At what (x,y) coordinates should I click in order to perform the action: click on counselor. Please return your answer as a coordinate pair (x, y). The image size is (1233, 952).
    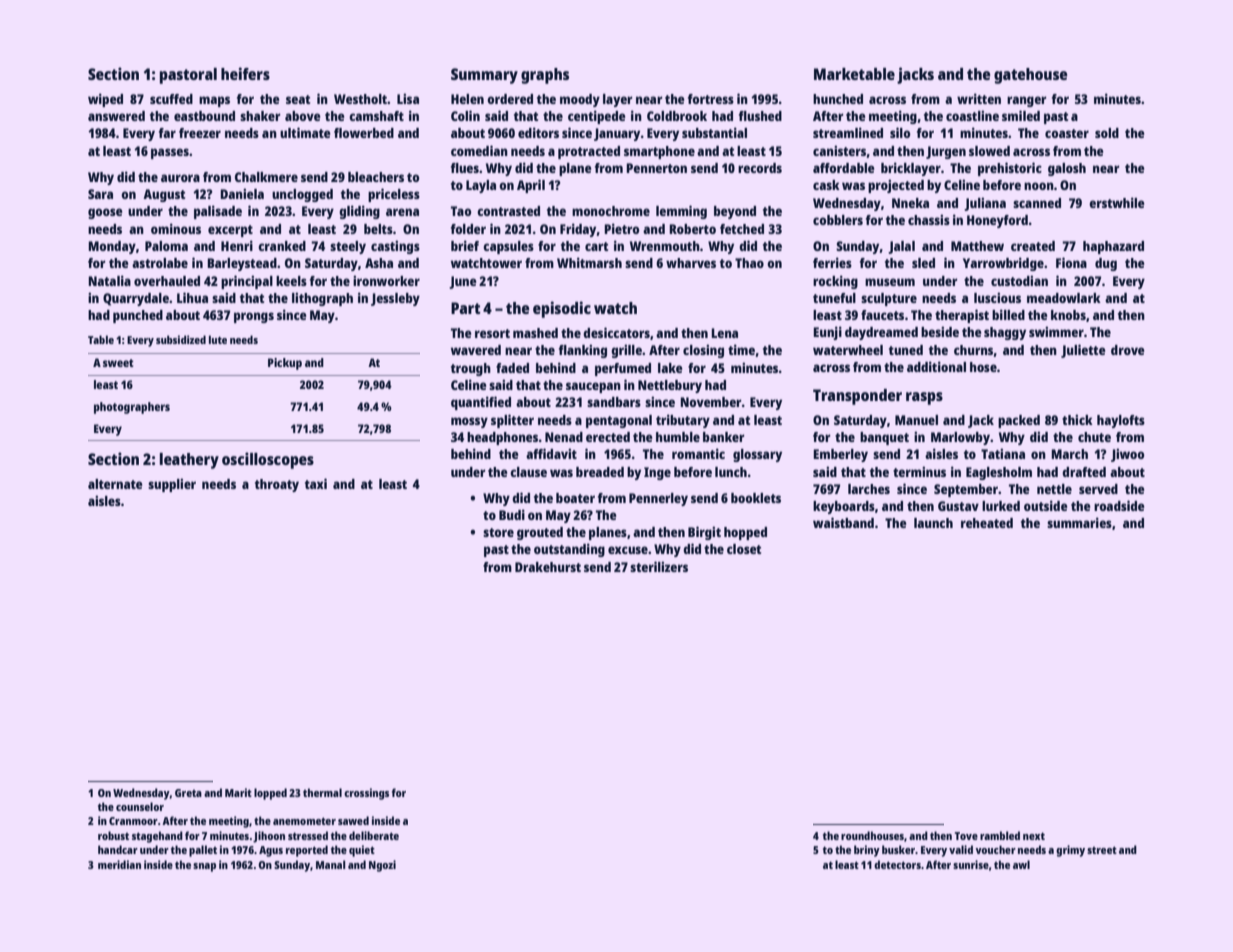
    Looking at the image, I should click on (140, 806).
